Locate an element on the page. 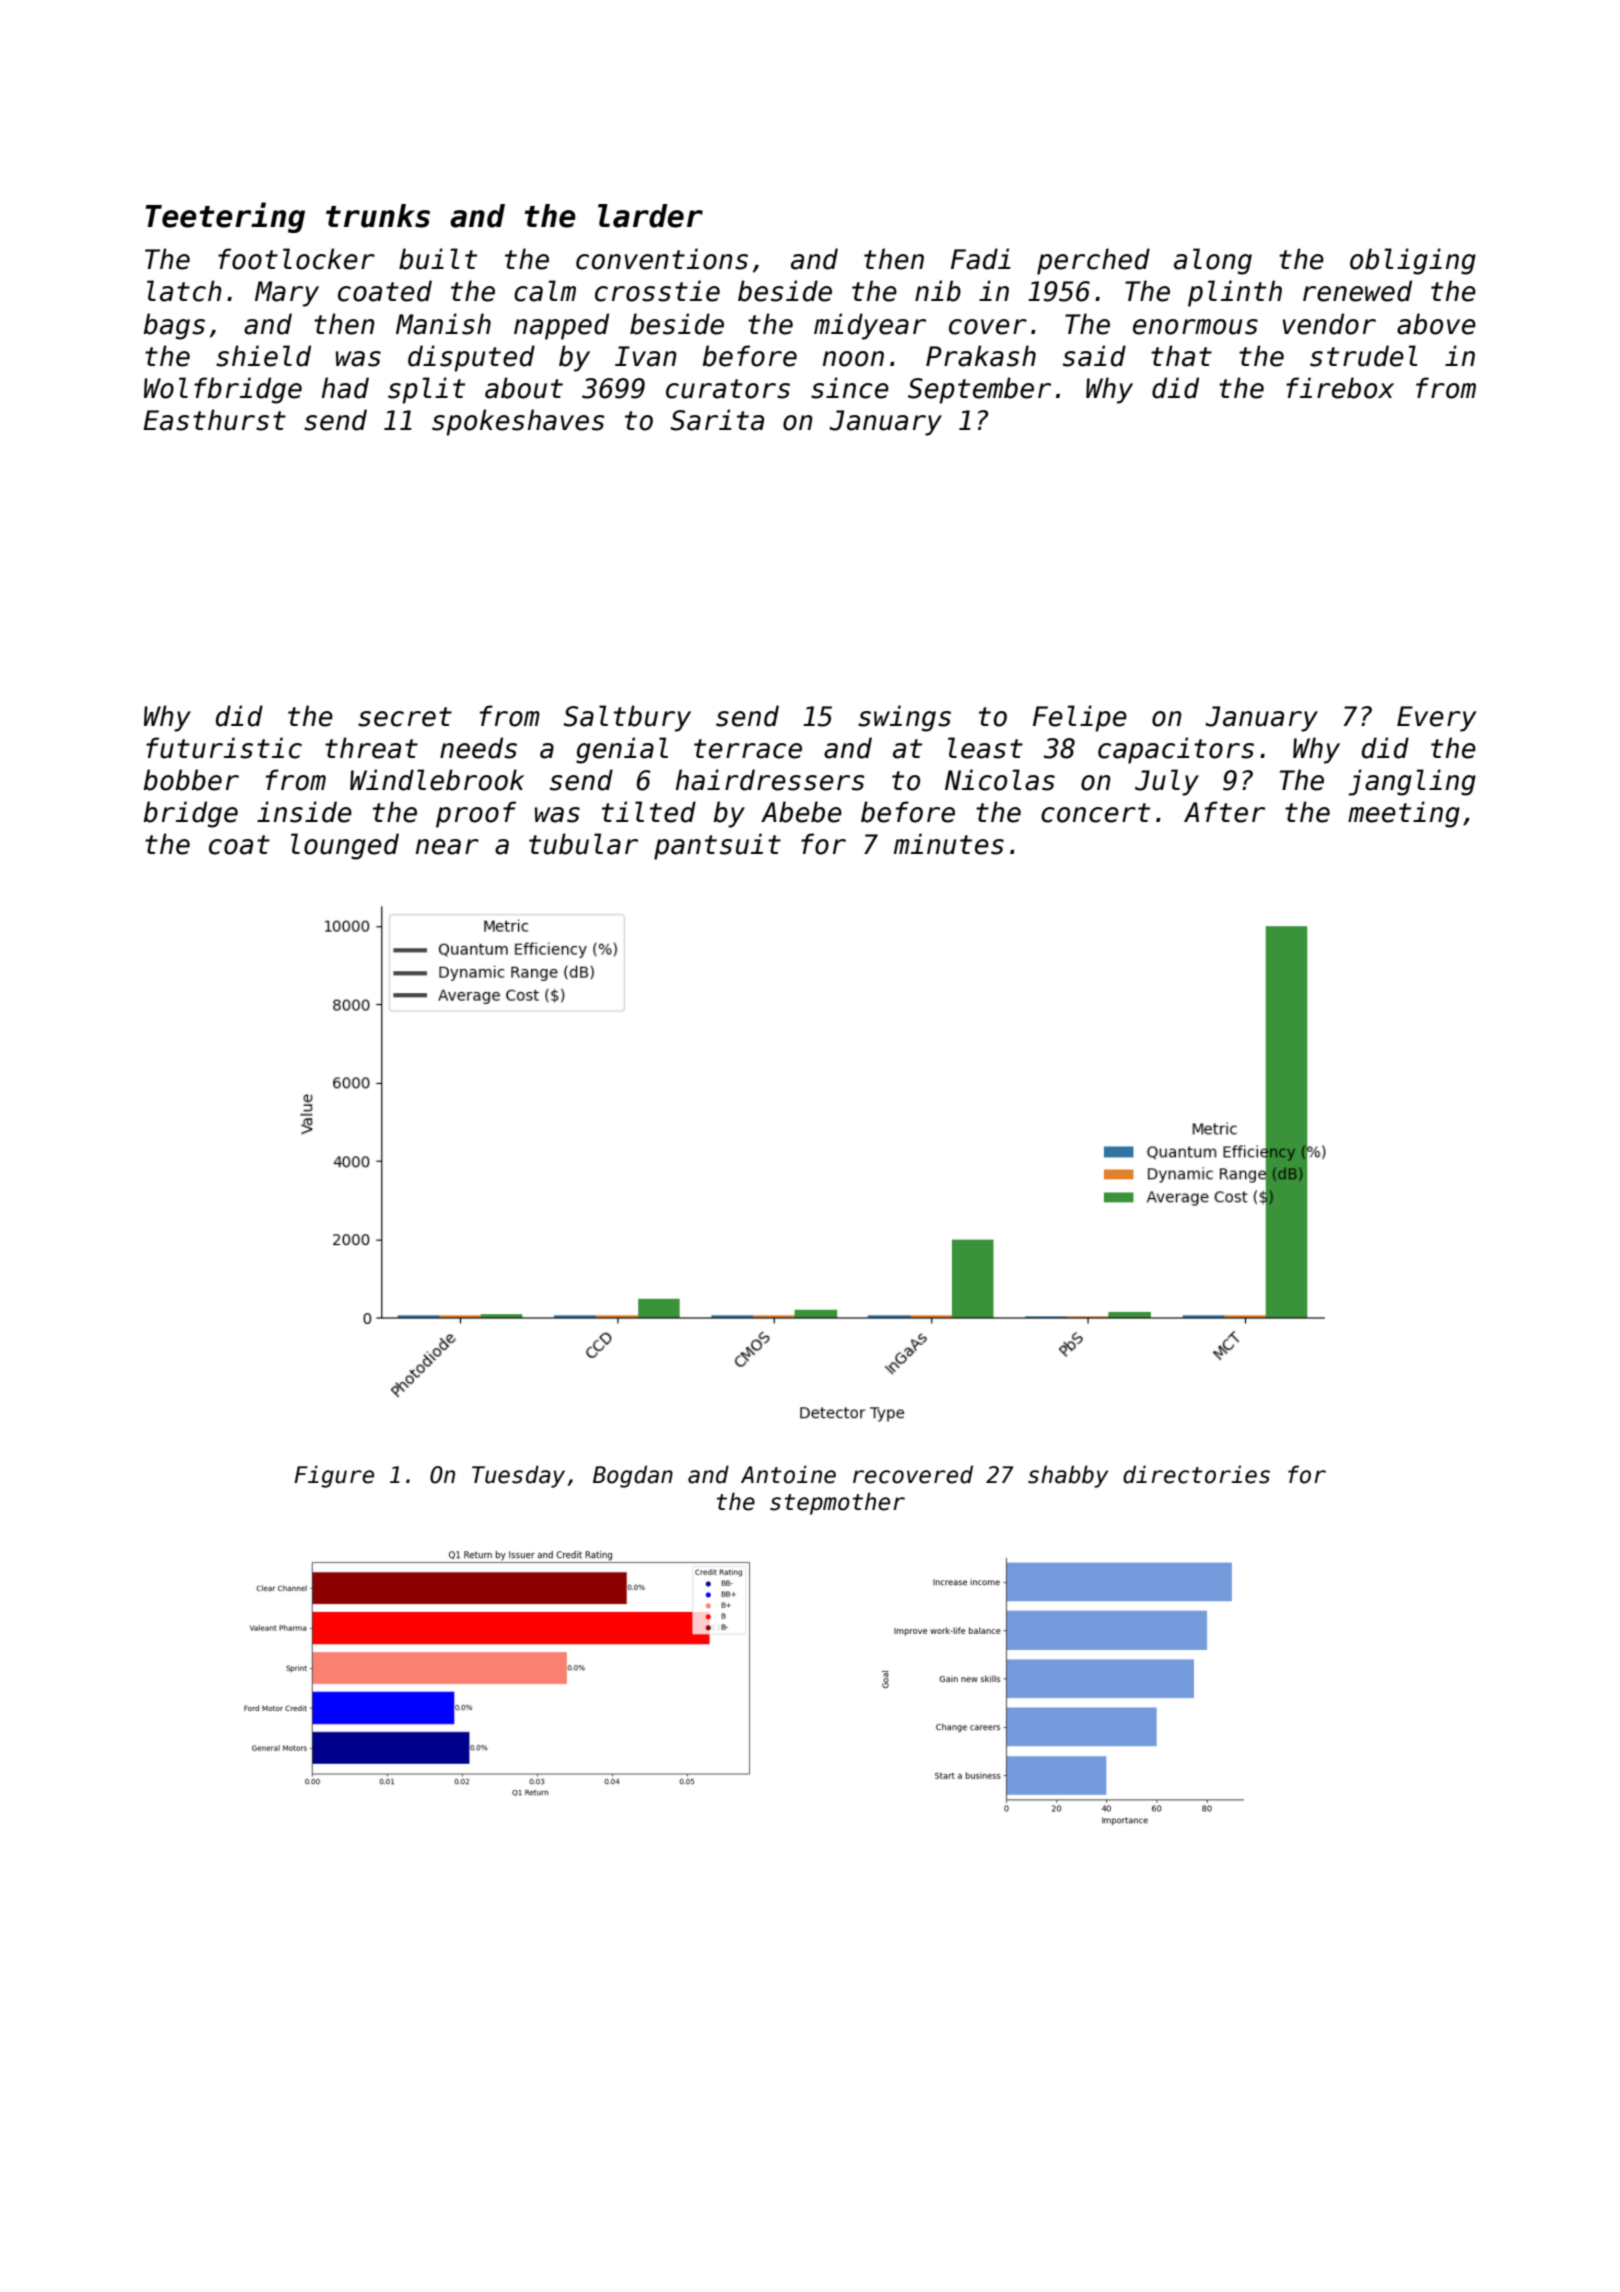 The image size is (1620, 2292). Figure is located at coordinates (334, 1476).
